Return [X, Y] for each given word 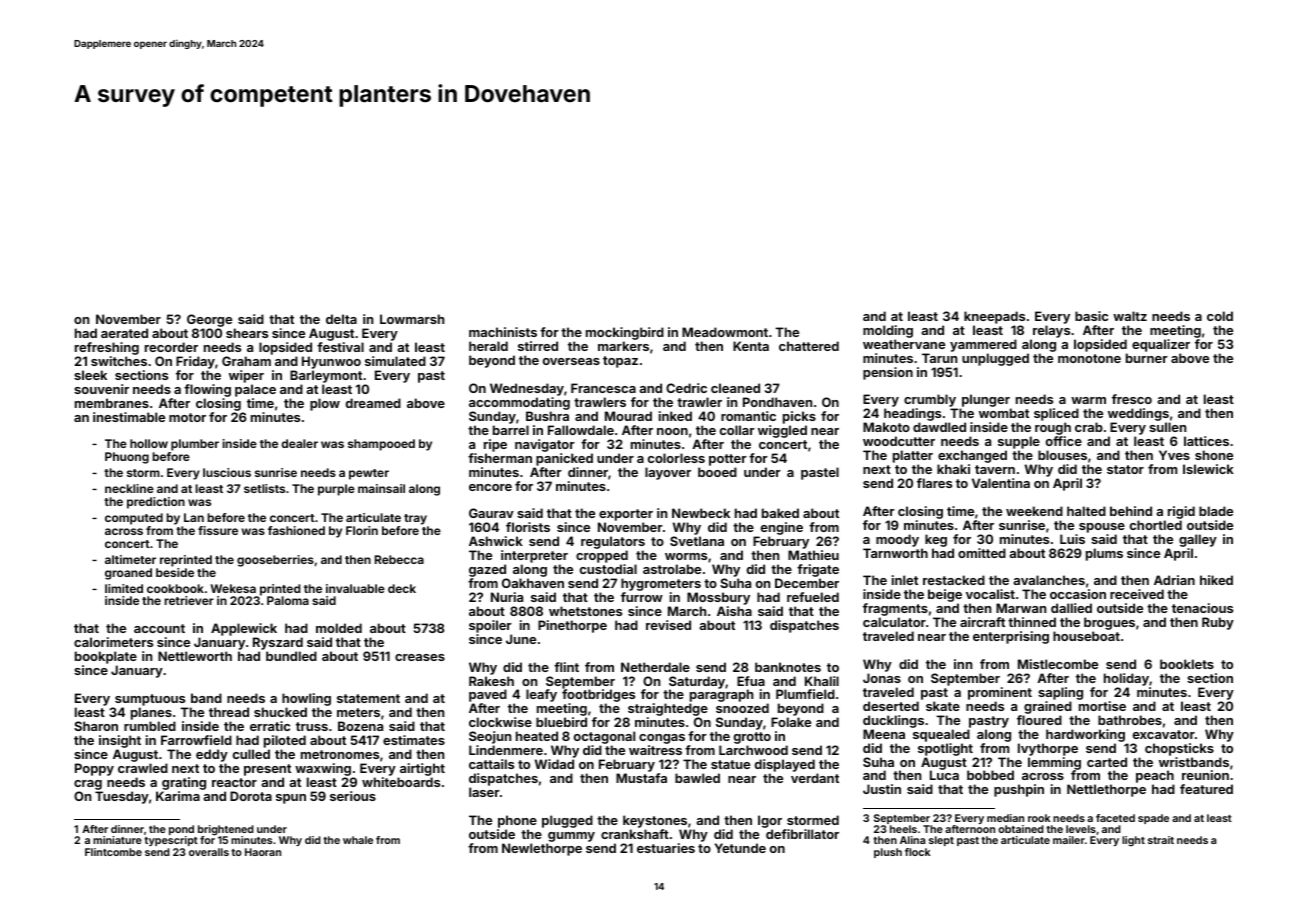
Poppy [94, 769]
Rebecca [399, 559]
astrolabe [672, 569]
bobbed [990, 775]
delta [341, 319]
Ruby [1218, 623]
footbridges [598, 695]
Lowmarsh [412, 319]
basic [1091, 316]
